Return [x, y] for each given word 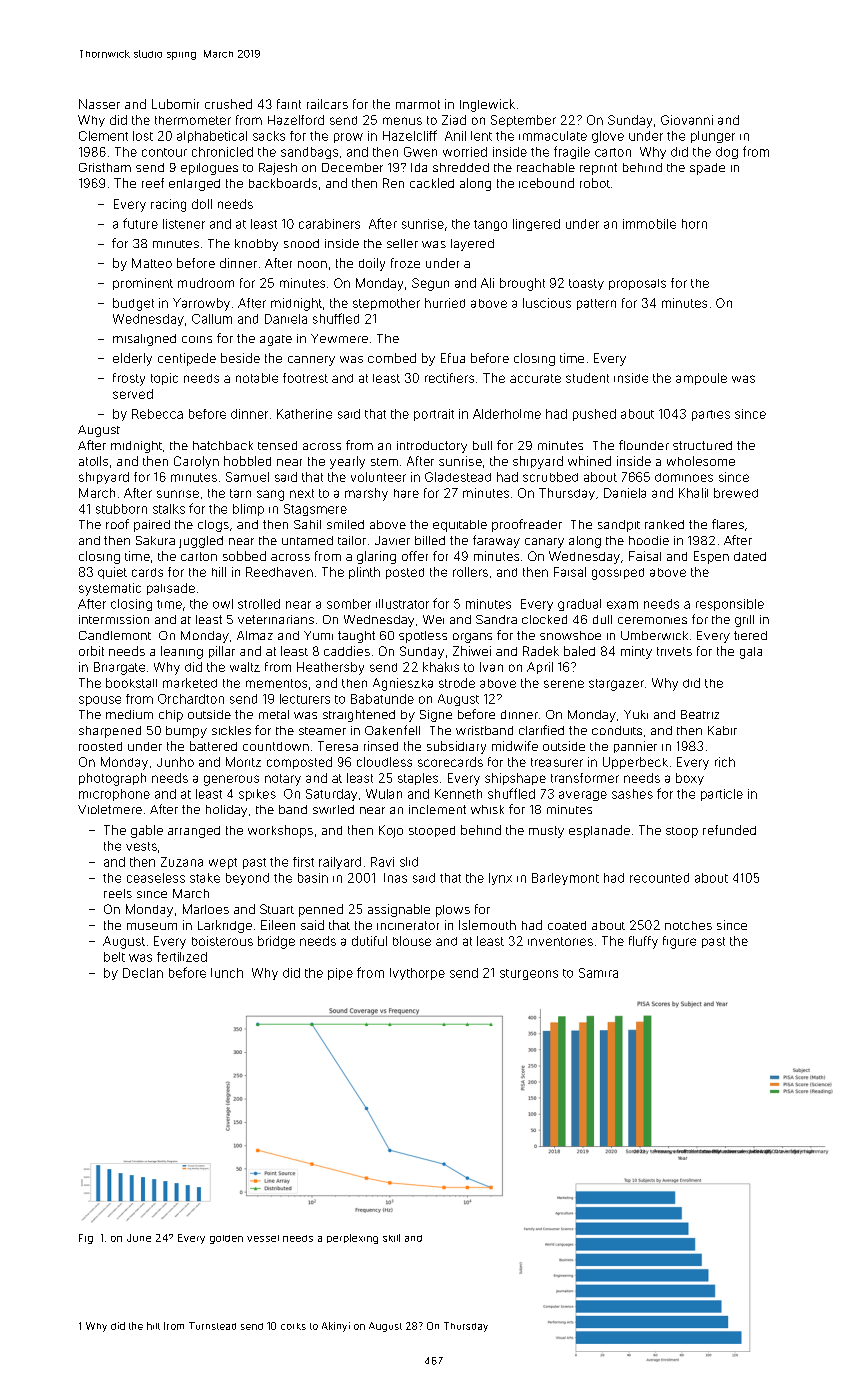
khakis [441, 667]
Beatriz [700, 714]
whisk [487, 809]
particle [722, 795]
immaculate [553, 136]
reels [118, 893]
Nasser [99, 104]
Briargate [119, 668]
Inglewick [487, 105]
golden [226, 1239]
